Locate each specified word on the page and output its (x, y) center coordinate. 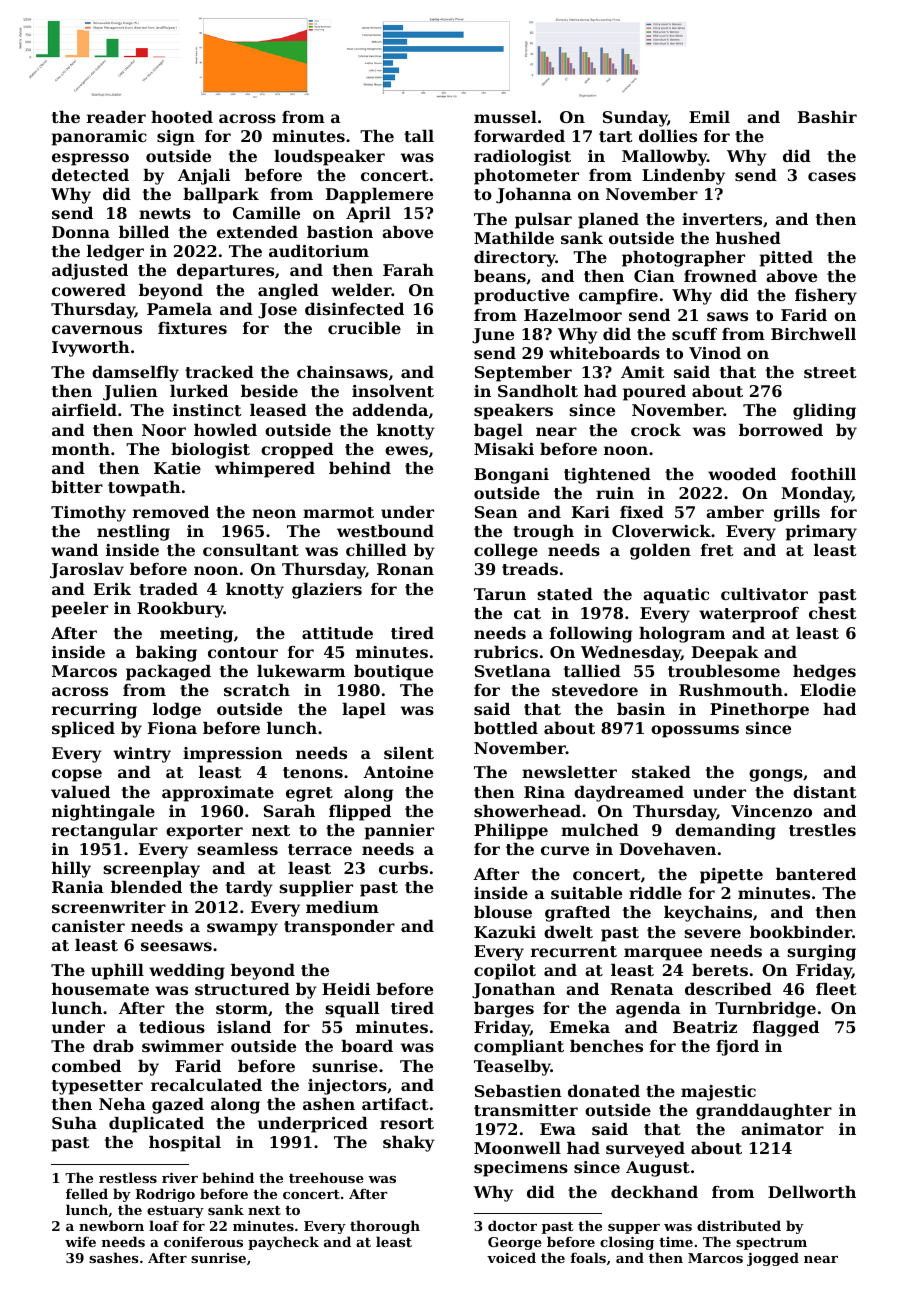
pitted (786, 259)
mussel (505, 117)
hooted (182, 117)
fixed (642, 512)
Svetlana (513, 671)
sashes (113, 1257)
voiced (511, 1257)
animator (782, 1129)
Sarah (289, 811)
